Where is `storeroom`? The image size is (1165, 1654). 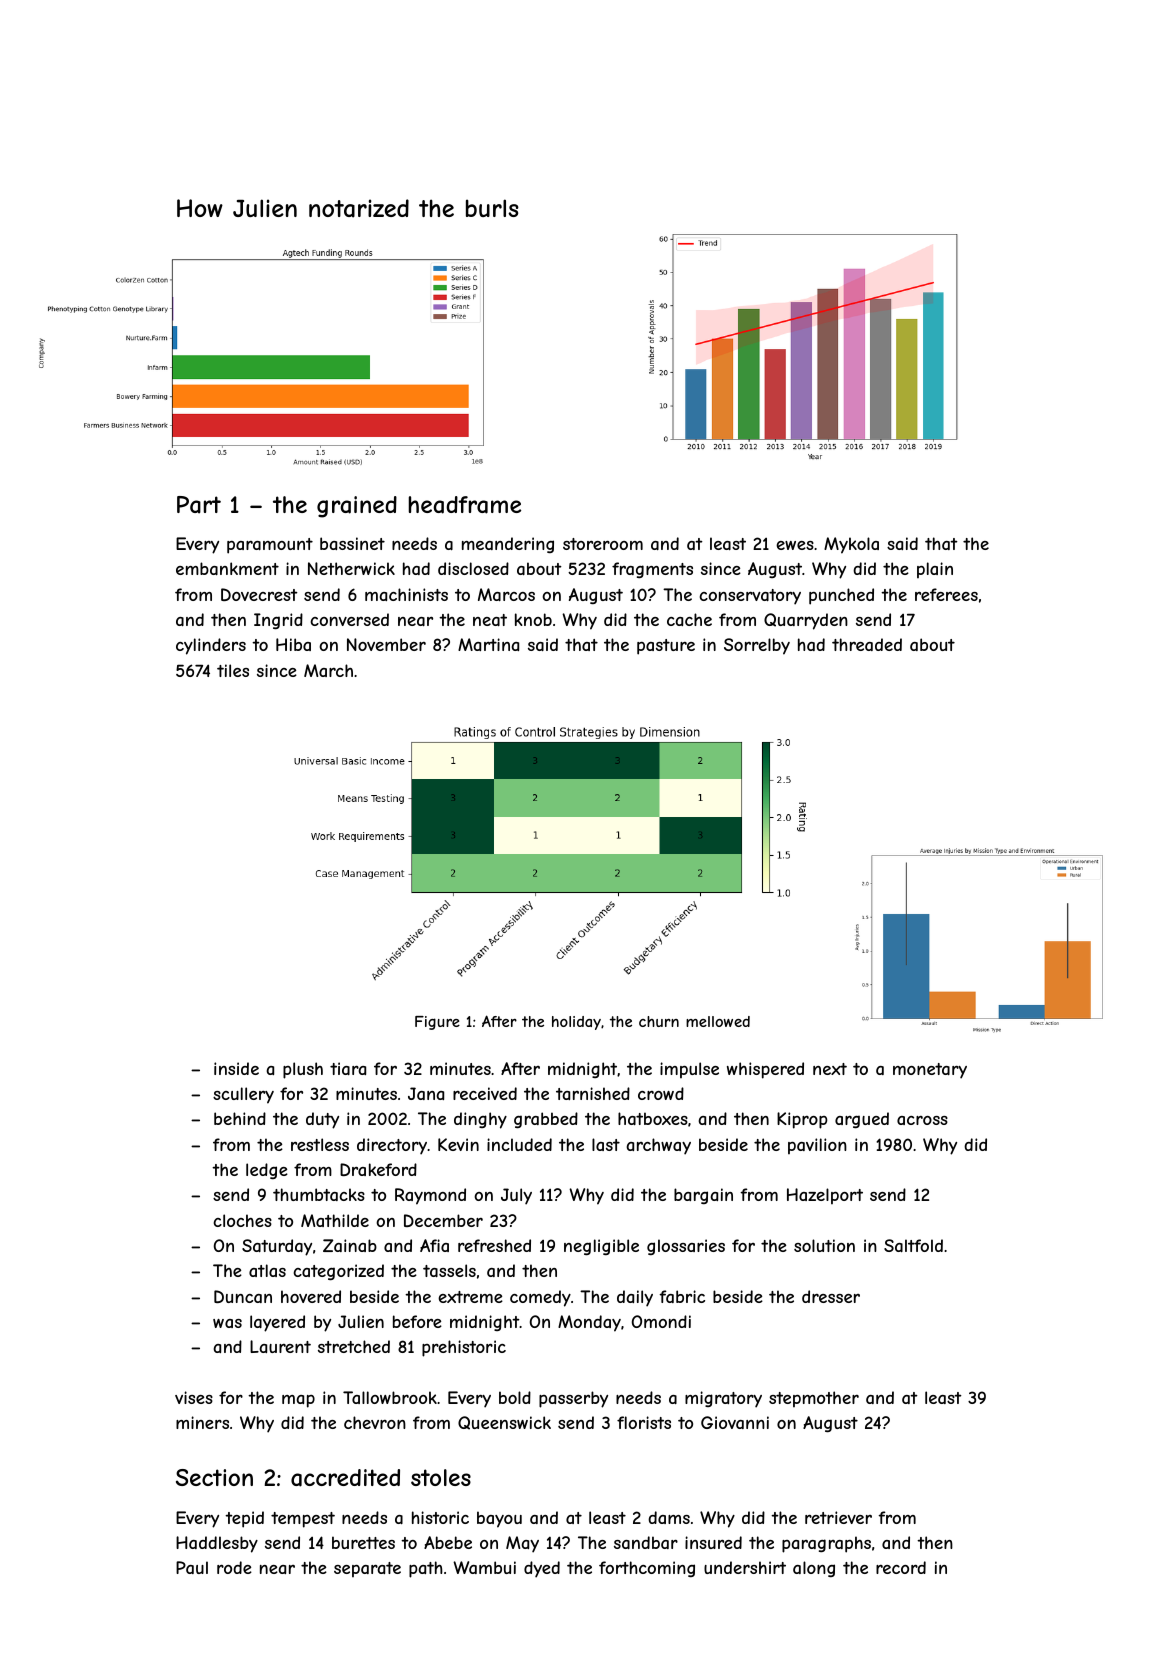
storeroom is located at coordinates (603, 544).
